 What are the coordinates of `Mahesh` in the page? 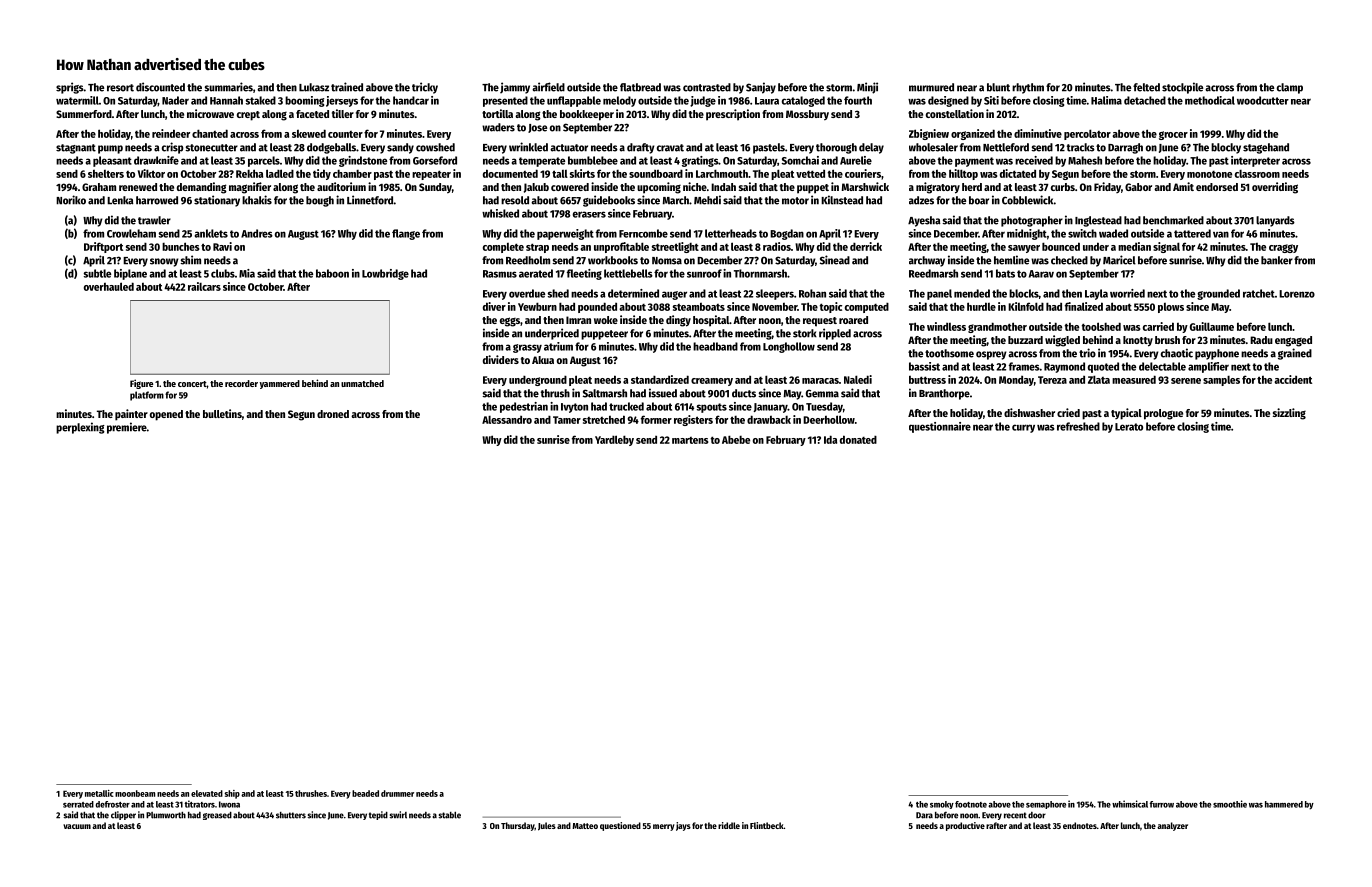 It's located at (1085, 160).
